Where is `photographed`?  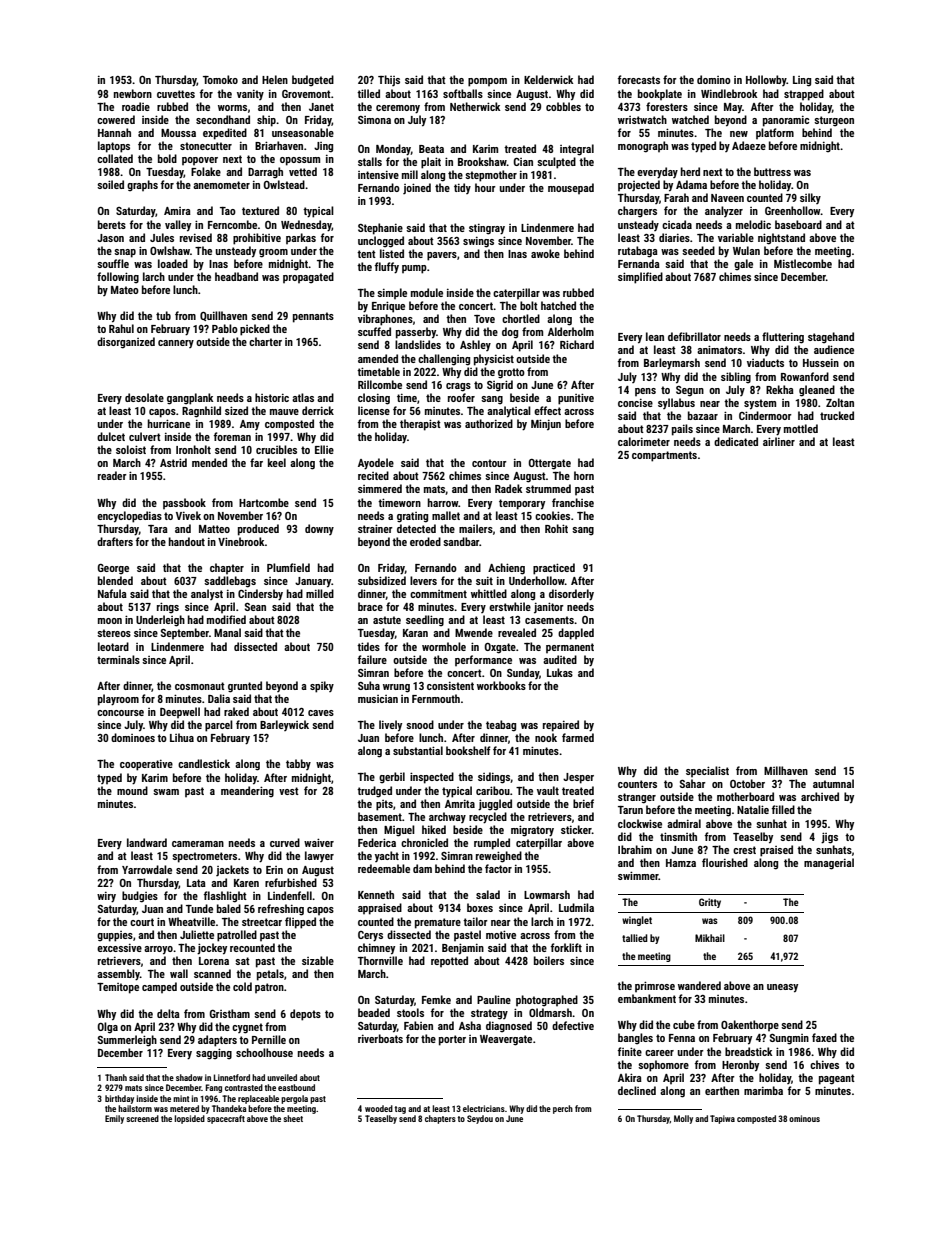 photographed is located at coordinates (547, 1001).
